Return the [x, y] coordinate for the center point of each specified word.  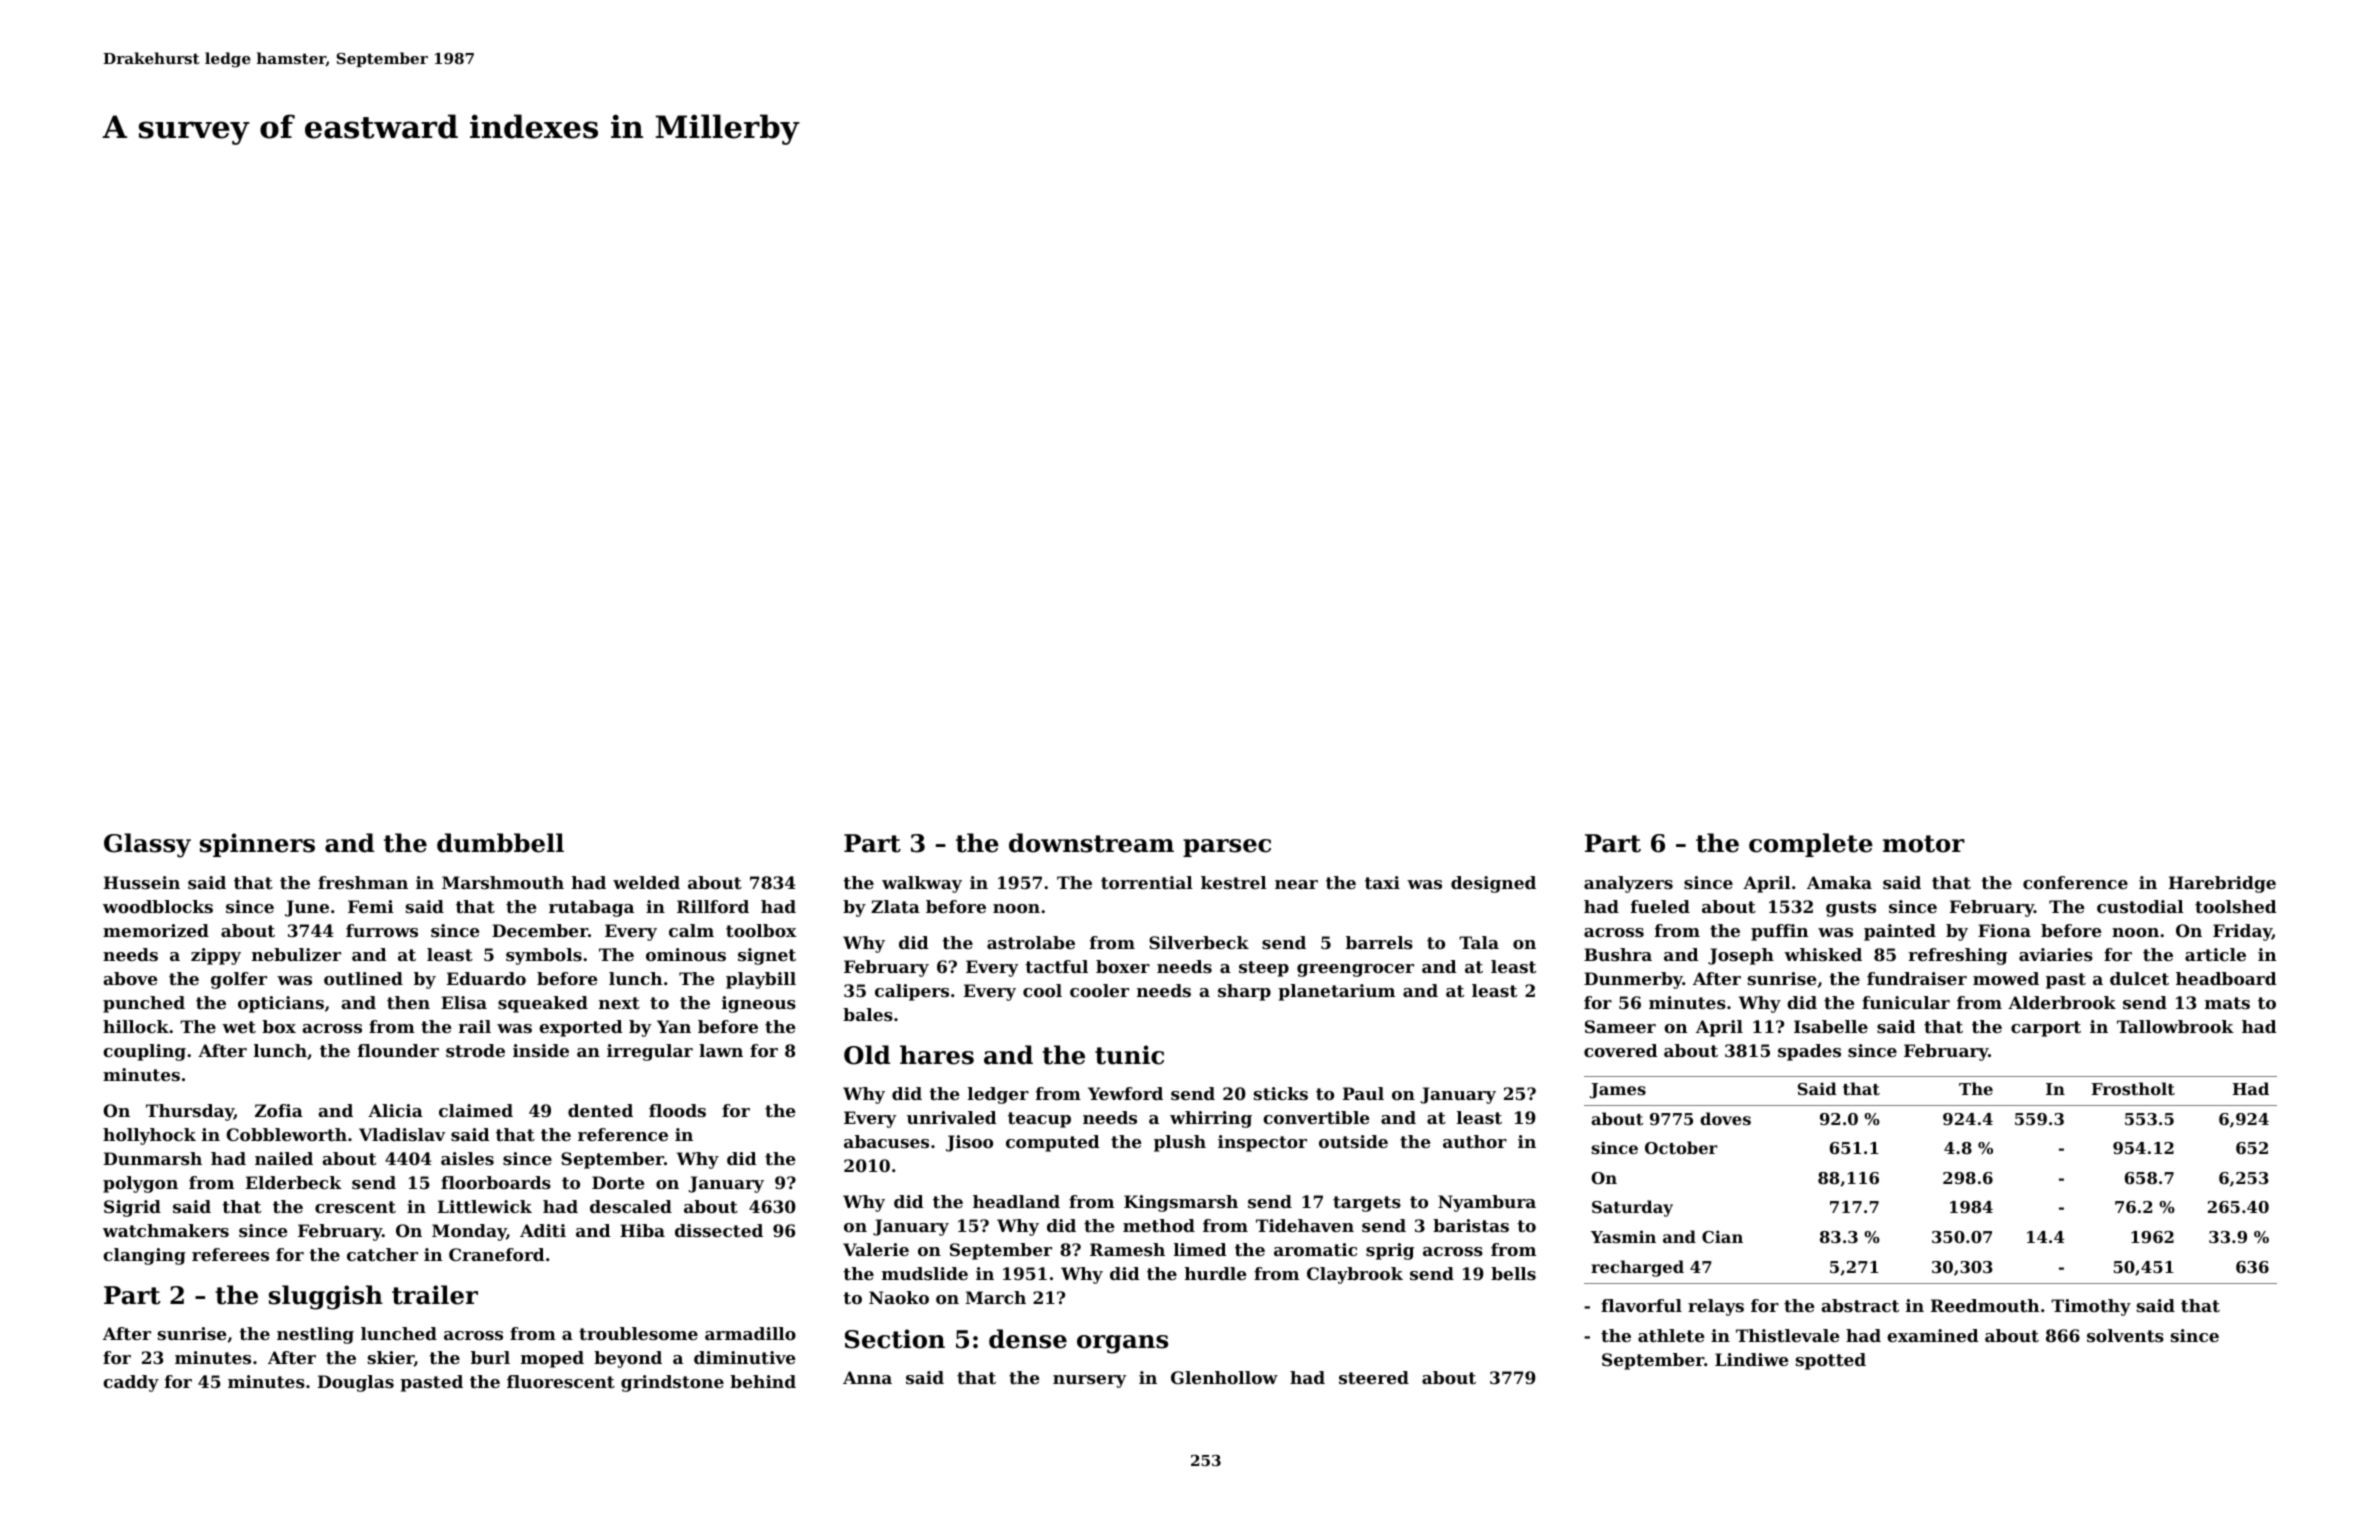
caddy [131, 1383]
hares [937, 1055]
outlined [363, 978]
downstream [1091, 843]
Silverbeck [1199, 942]
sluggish [326, 1297]
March [995, 1297]
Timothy [2091, 1307]
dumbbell [500, 843]
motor [1924, 844]
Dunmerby [1633, 980]
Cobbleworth [286, 1134]
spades [1809, 1052]
